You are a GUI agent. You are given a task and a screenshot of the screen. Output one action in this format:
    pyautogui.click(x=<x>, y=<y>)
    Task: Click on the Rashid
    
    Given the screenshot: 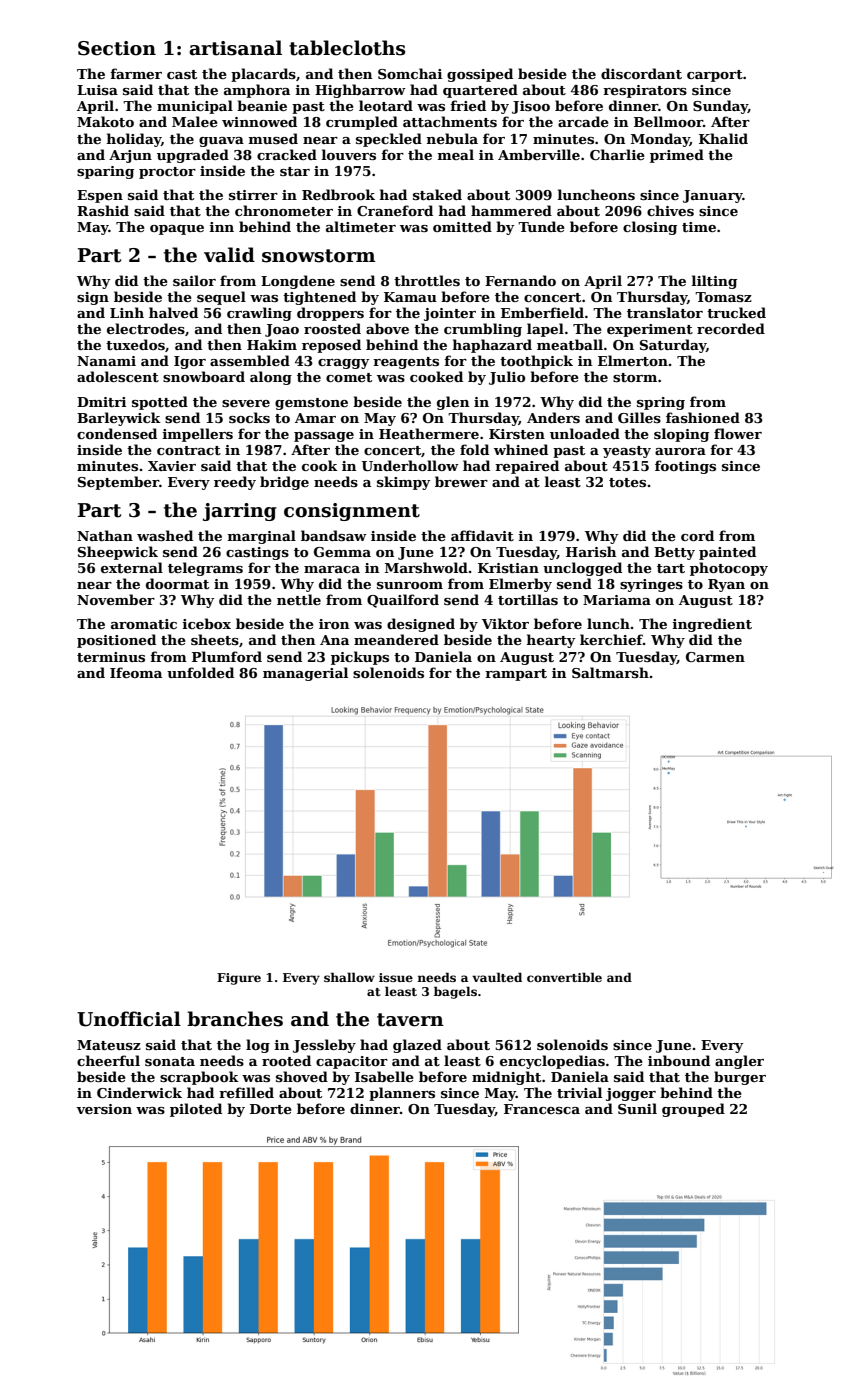 What is the action you would take?
    pyautogui.click(x=103, y=210)
